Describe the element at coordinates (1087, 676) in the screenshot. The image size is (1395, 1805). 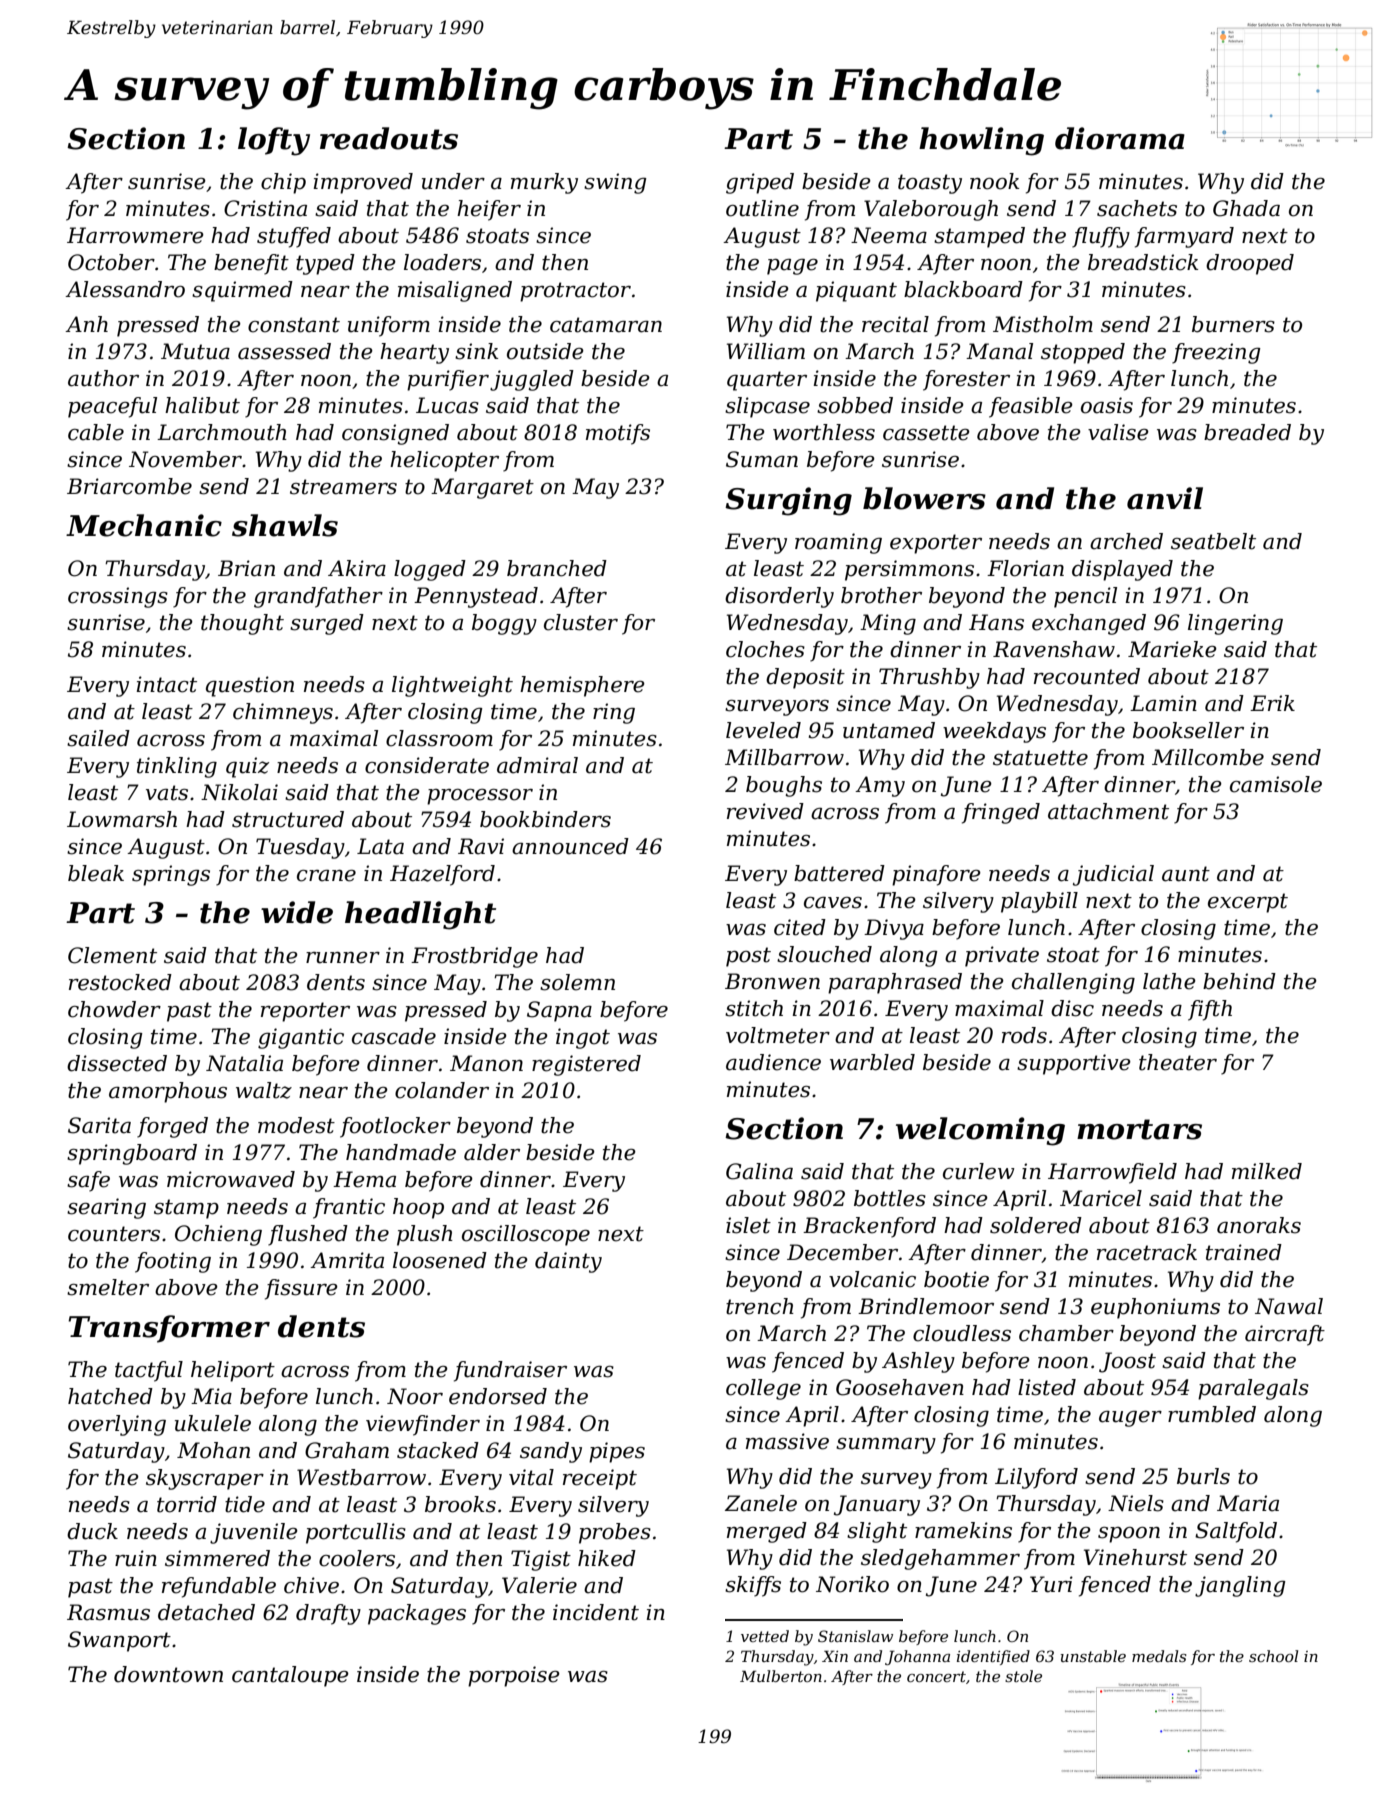
I see `recounted` at that location.
